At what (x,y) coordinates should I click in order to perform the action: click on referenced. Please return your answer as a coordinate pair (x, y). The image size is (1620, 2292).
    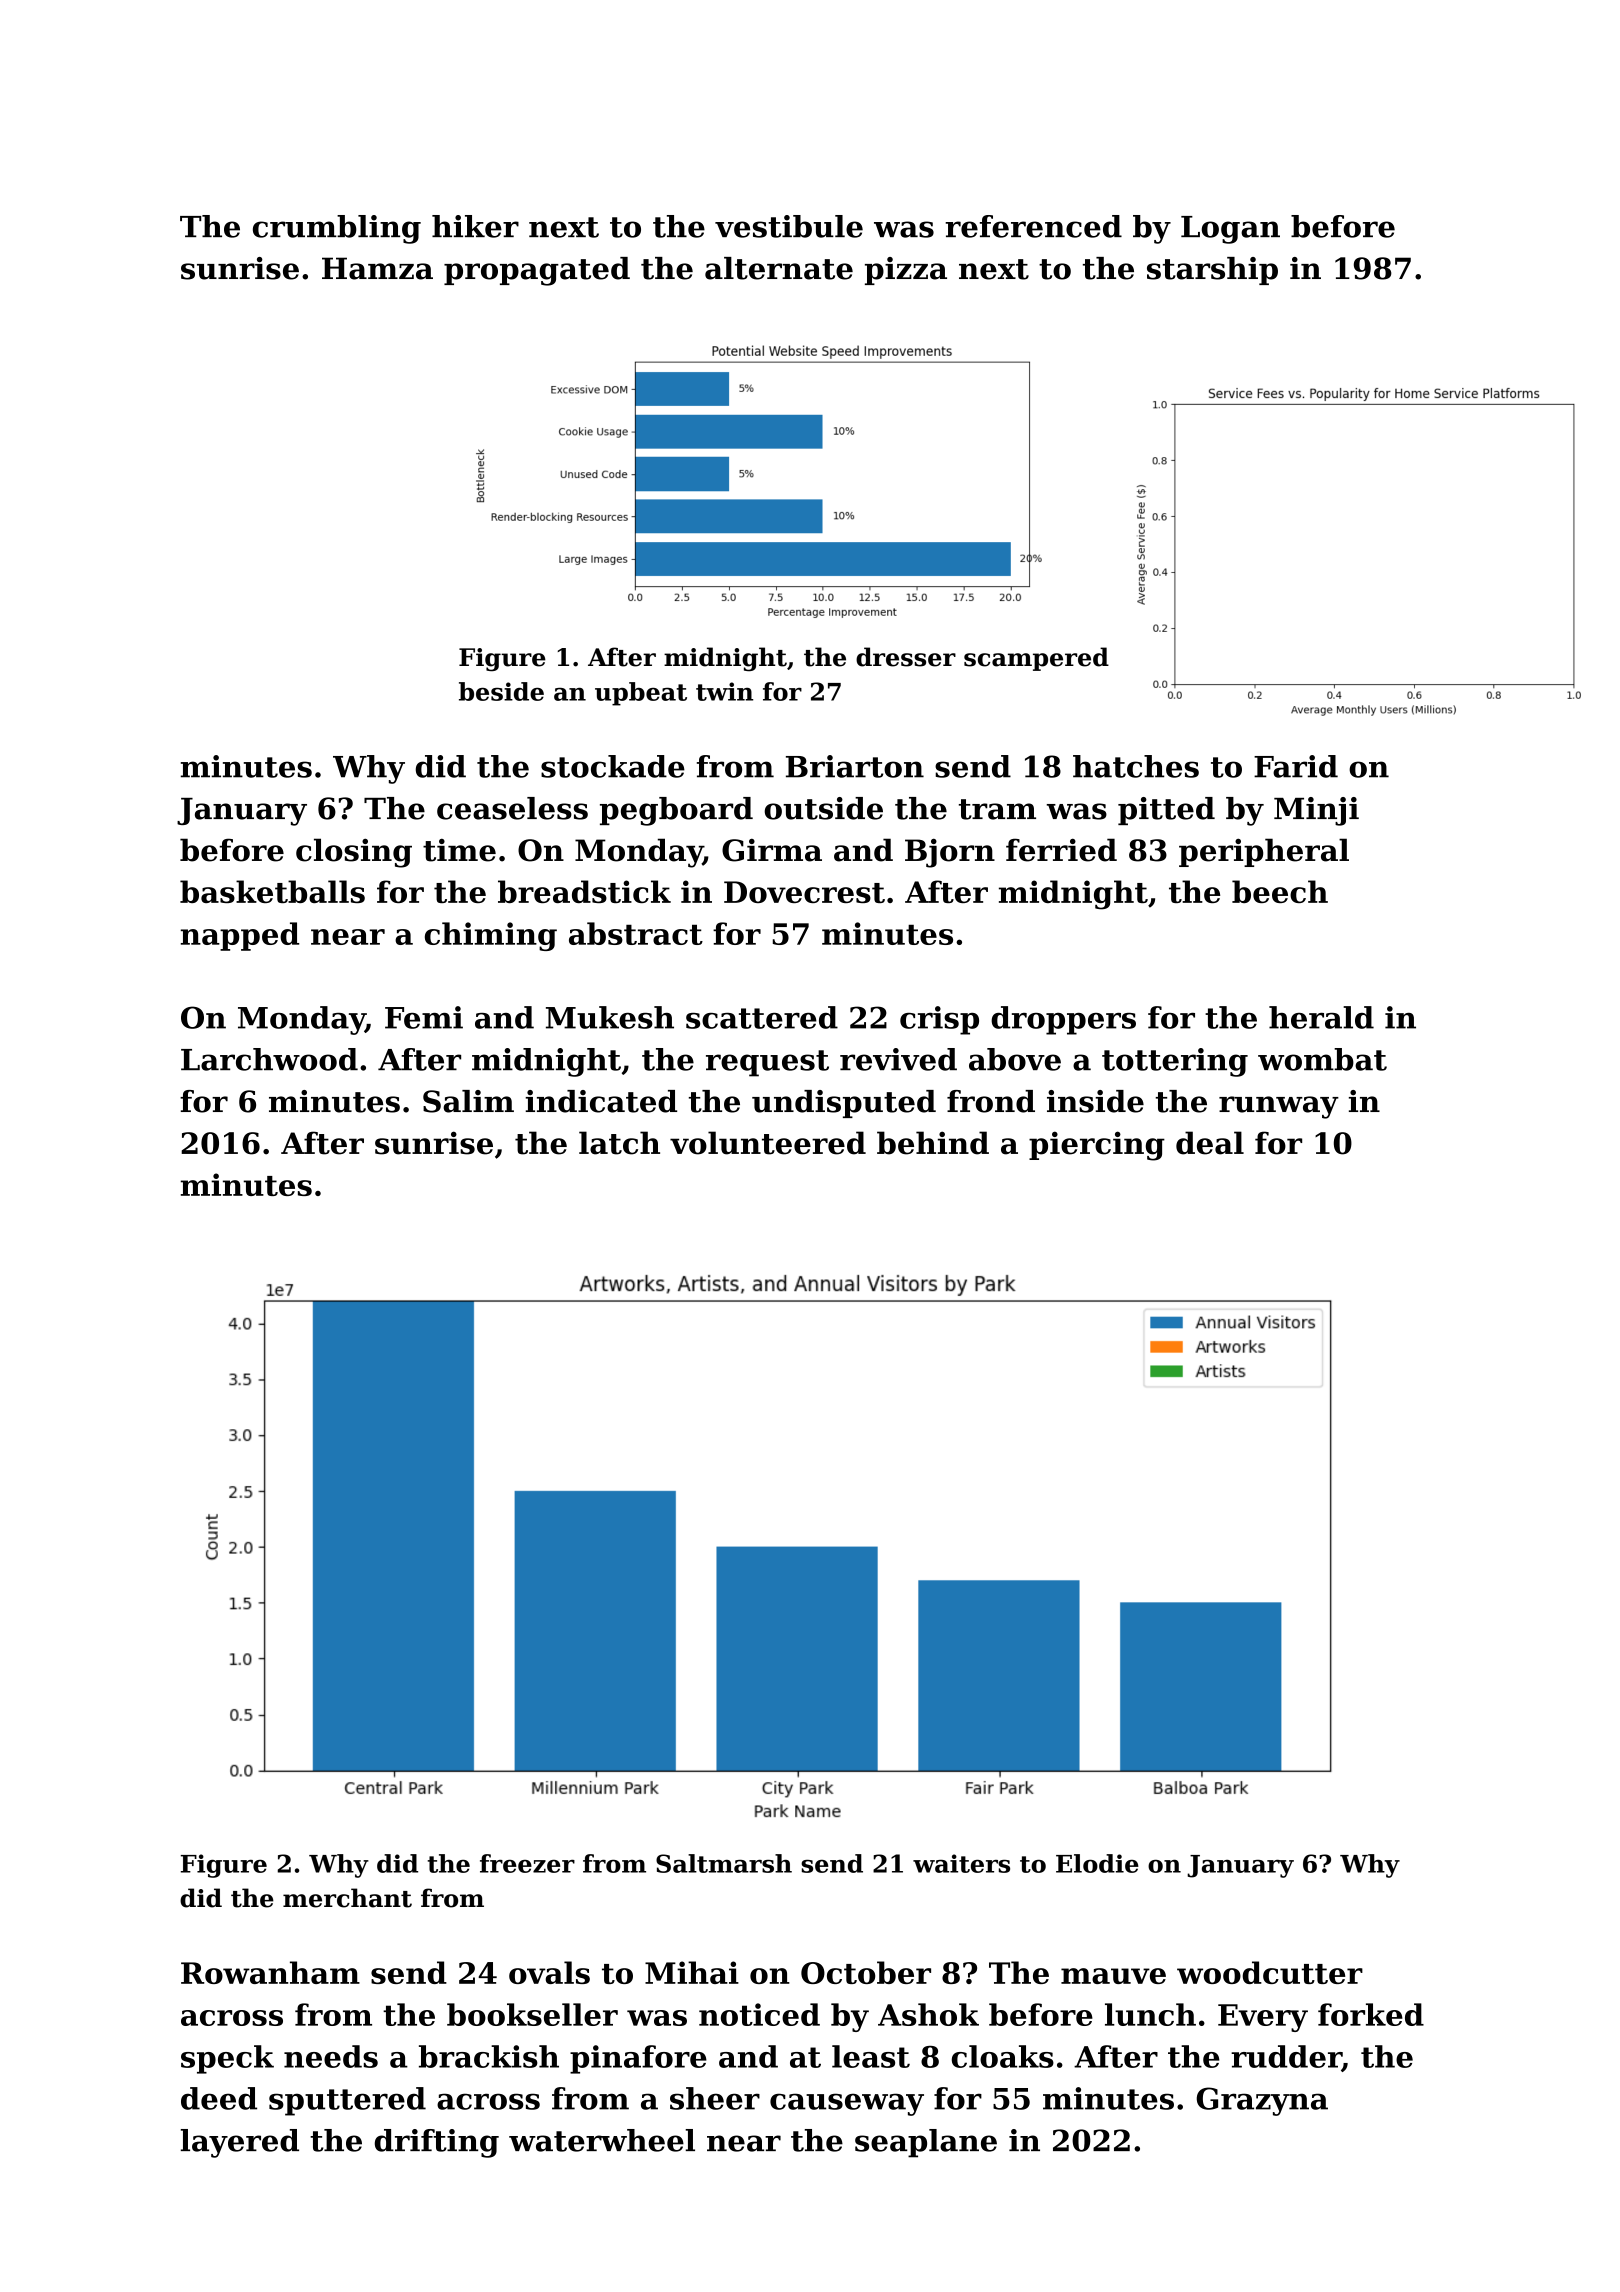
    Looking at the image, I should click on (1033, 226).
